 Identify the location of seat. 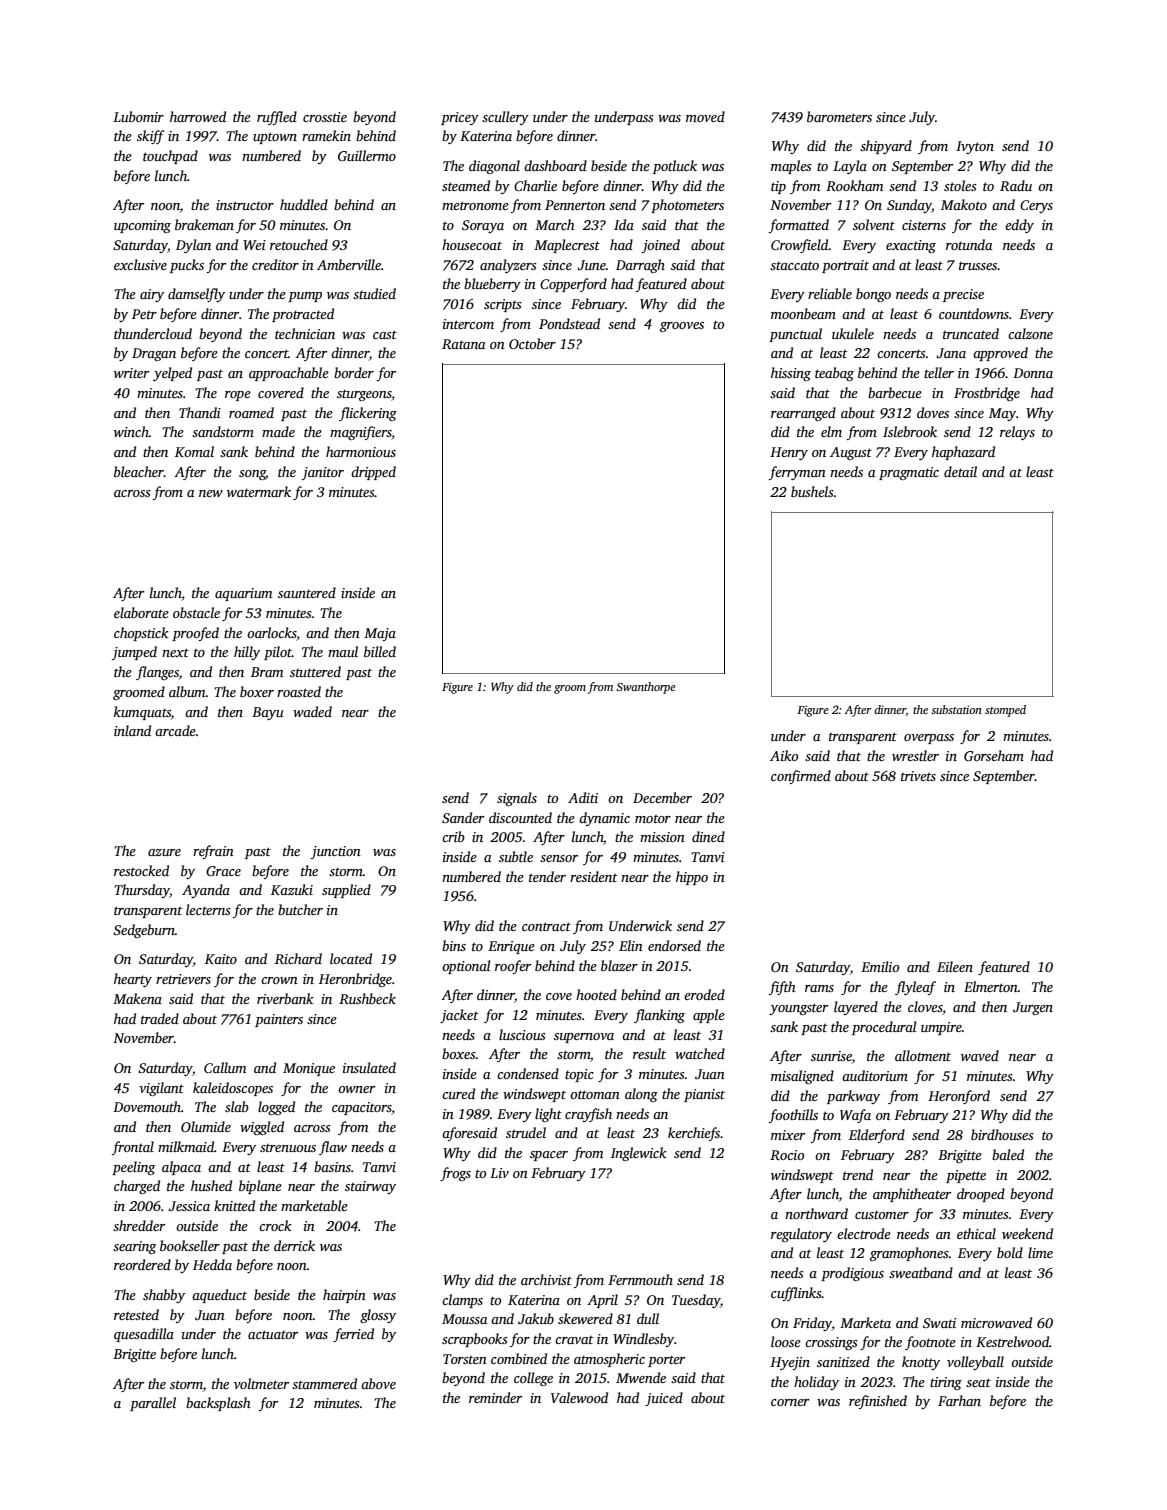
(978, 1382).
